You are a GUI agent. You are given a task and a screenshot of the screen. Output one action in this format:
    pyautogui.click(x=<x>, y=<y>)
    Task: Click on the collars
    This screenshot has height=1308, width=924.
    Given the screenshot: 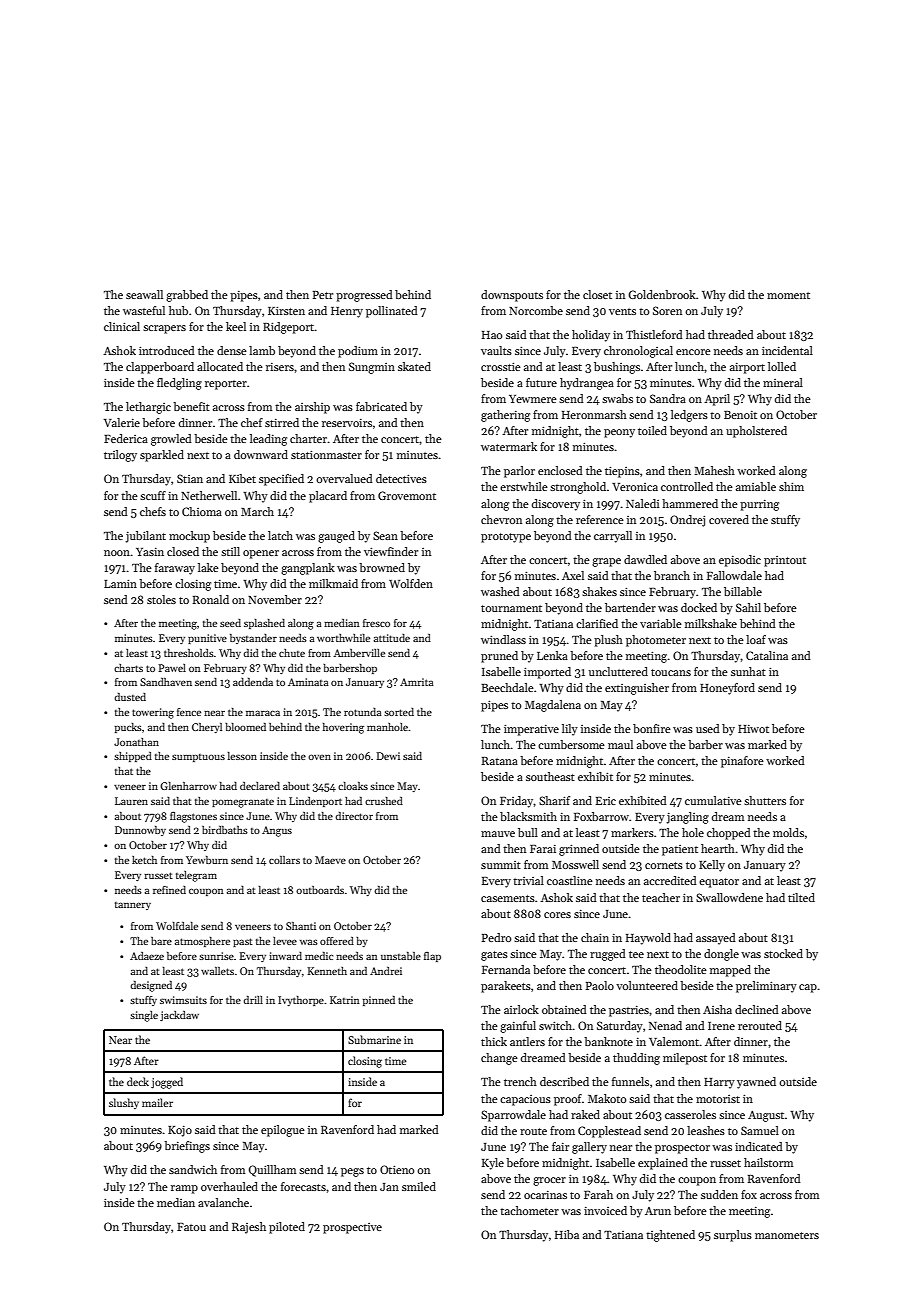 What is the action you would take?
    pyautogui.click(x=284, y=860)
